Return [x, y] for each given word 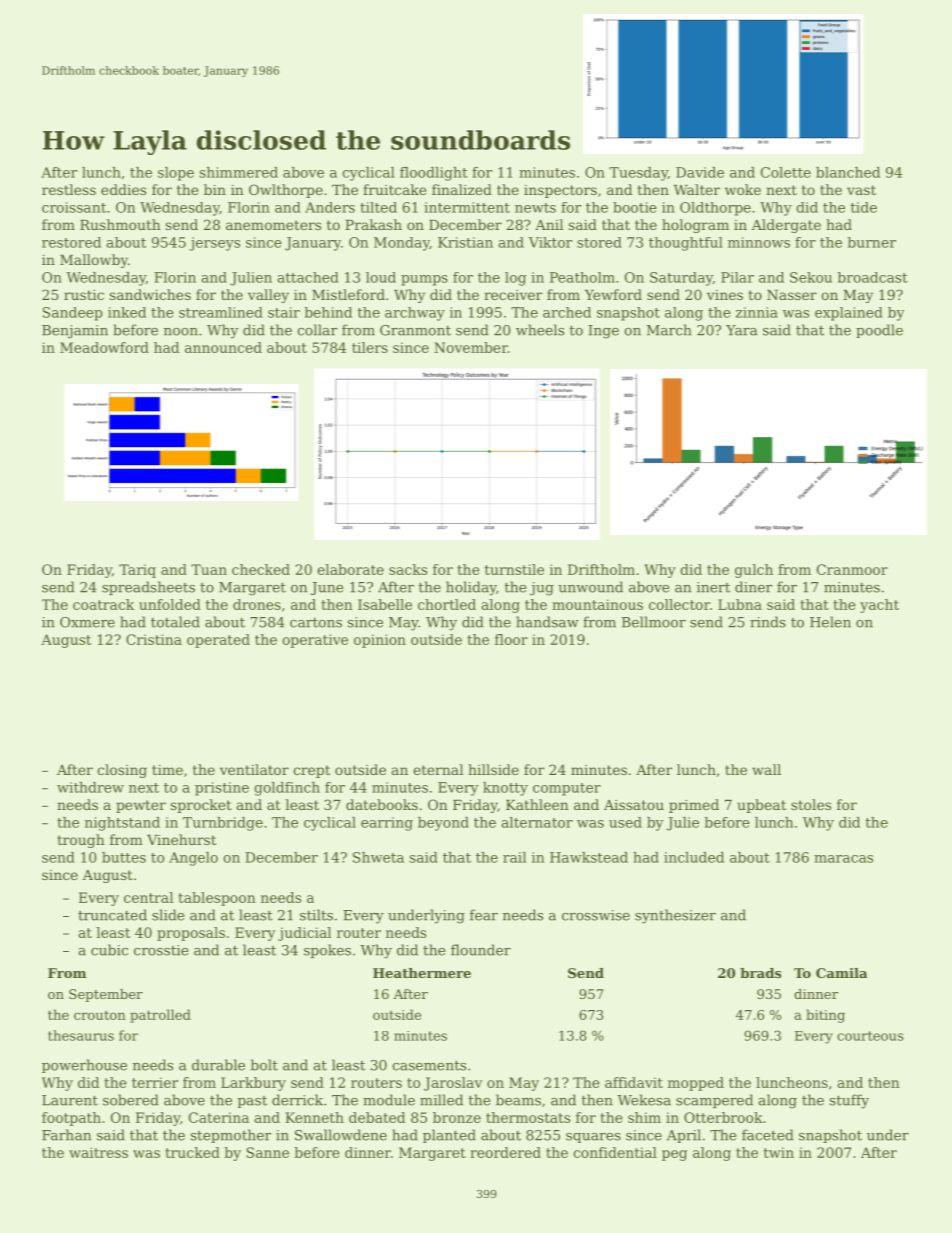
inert [713, 587]
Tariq [137, 571]
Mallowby [94, 261]
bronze [457, 1117]
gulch [754, 571]
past [252, 1102]
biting [825, 1016]
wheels [540, 330]
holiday [471, 588]
